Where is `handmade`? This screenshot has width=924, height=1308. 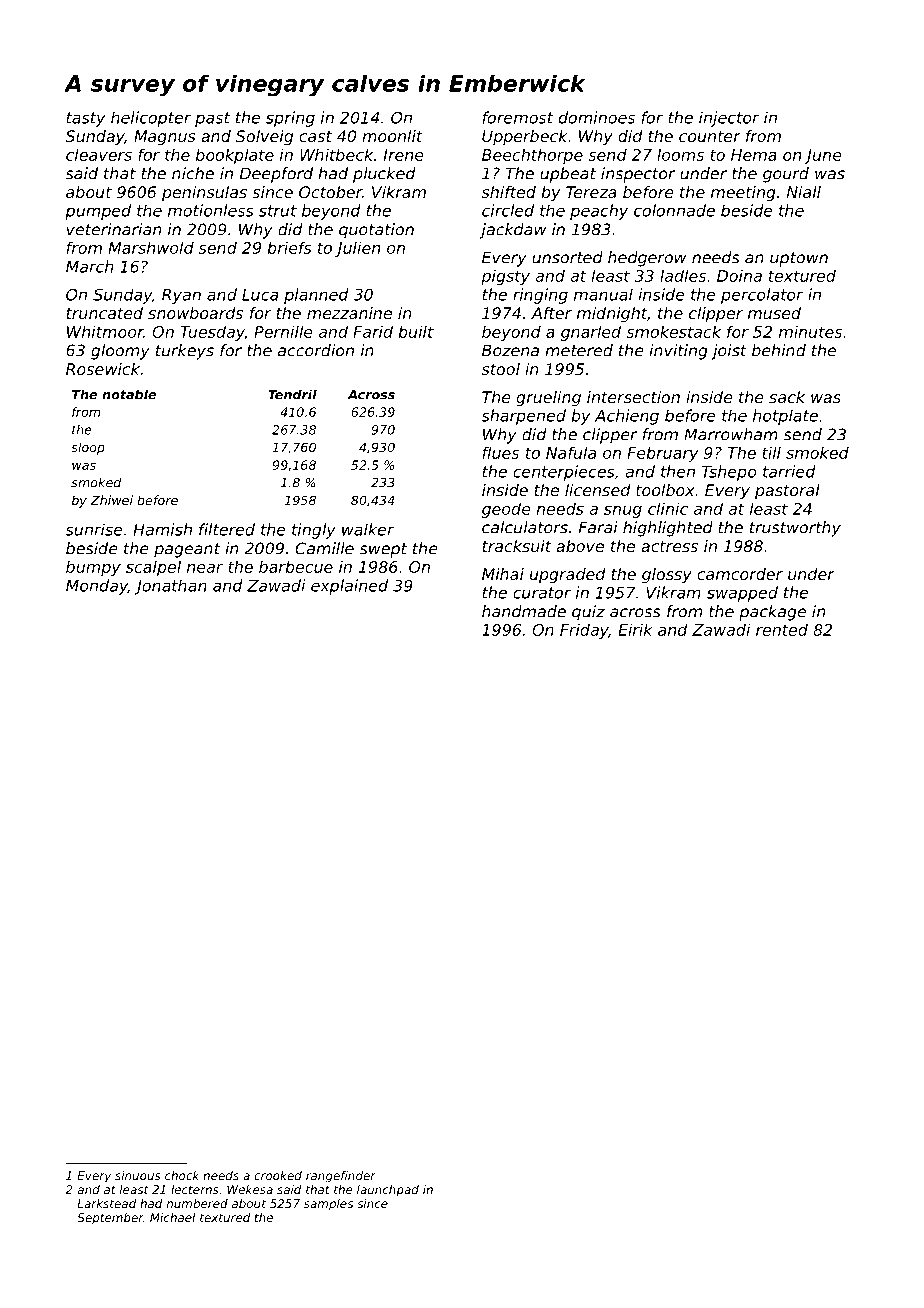
handmade is located at coordinates (524, 611).
